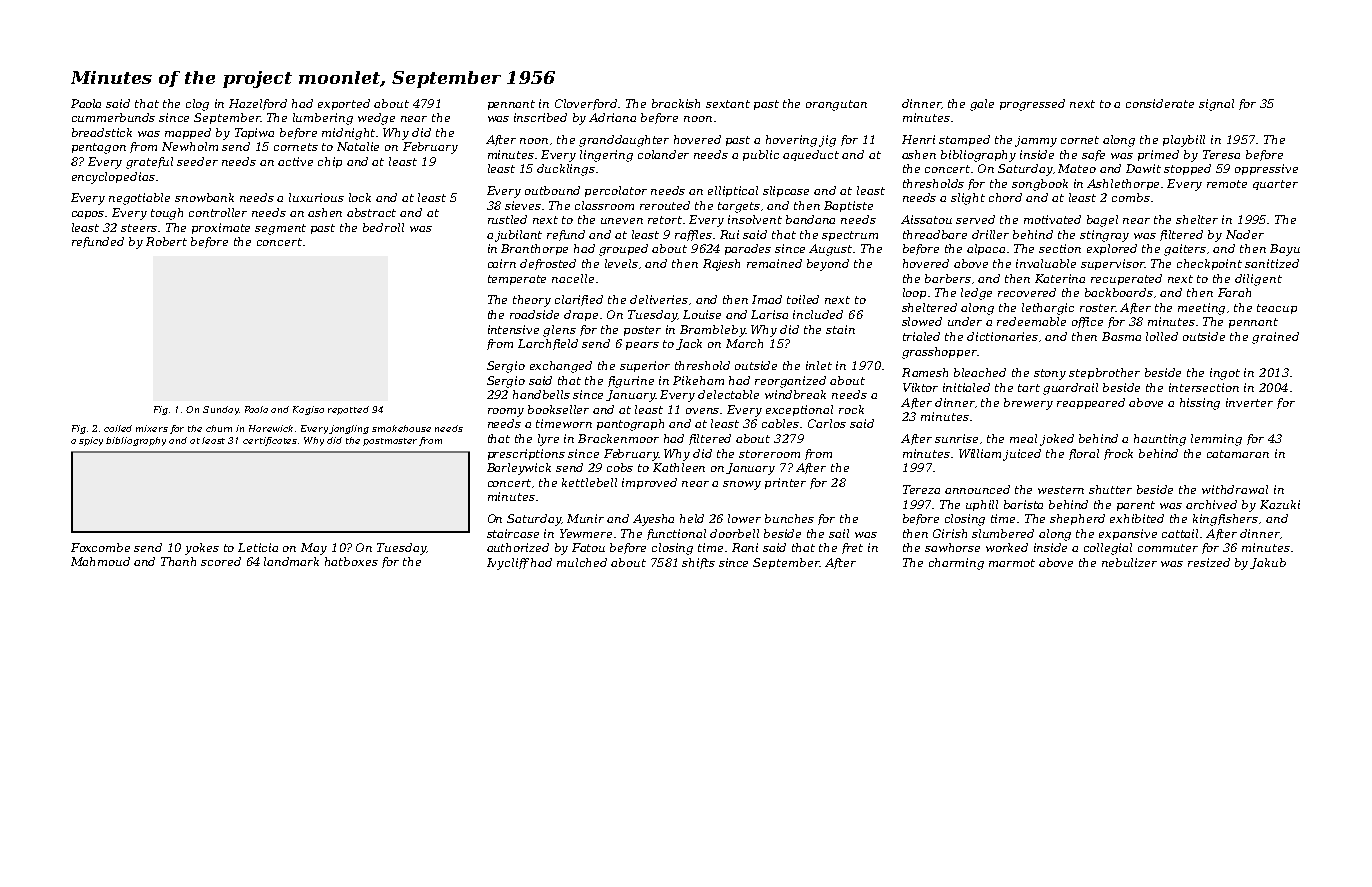 This document has width=1372, height=887. Describe the element at coordinates (258, 104) in the document. I see `Hazelford` at that location.
